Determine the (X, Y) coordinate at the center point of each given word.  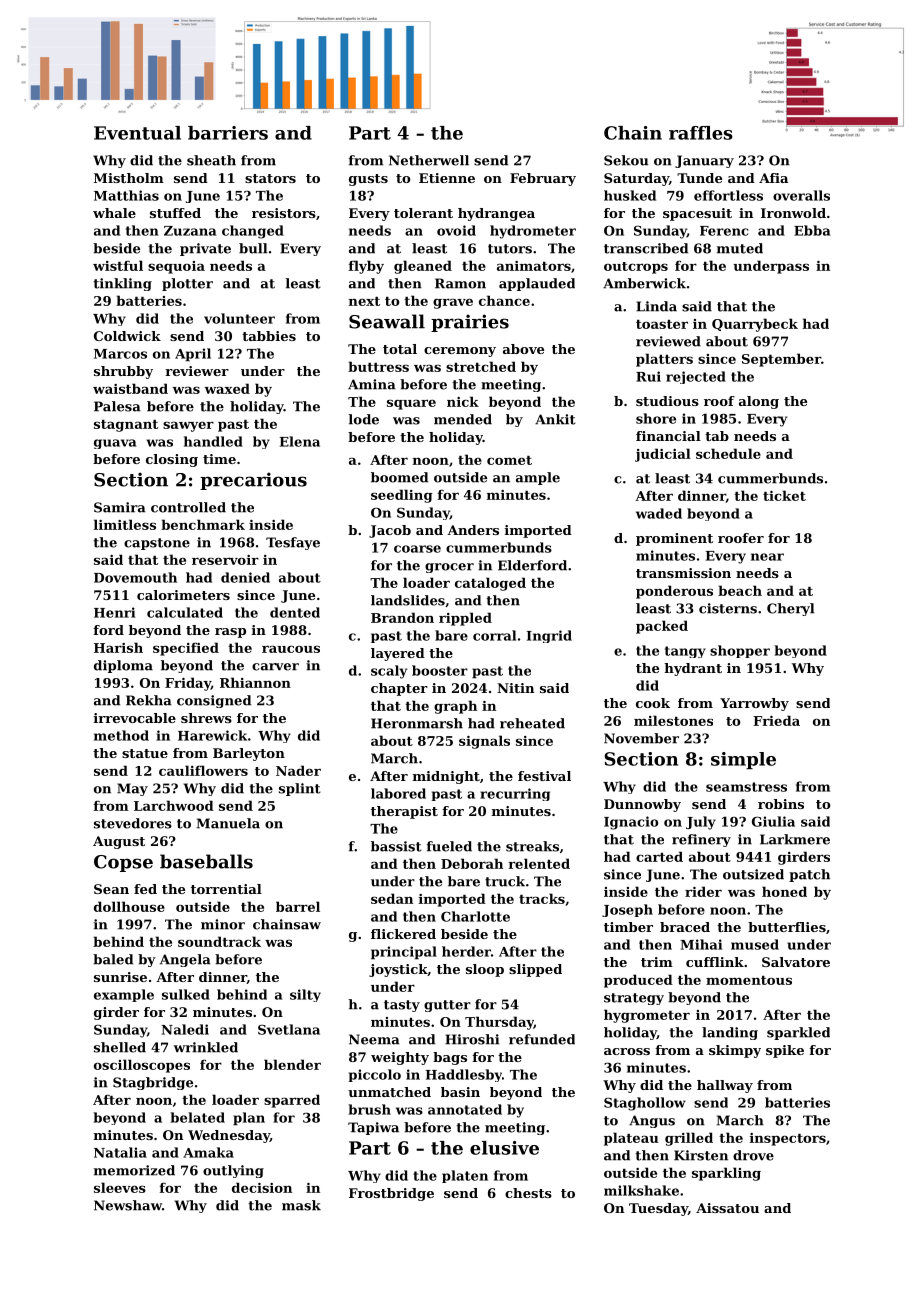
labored (398, 793)
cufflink (715, 962)
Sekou (626, 160)
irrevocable (135, 718)
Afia (773, 178)
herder (466, 951)
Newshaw (128, 1205)
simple (743, 760)
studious (667, 401)
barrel (298, 906)
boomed (399, 477)
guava (115, 444)
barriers (228, 133)
